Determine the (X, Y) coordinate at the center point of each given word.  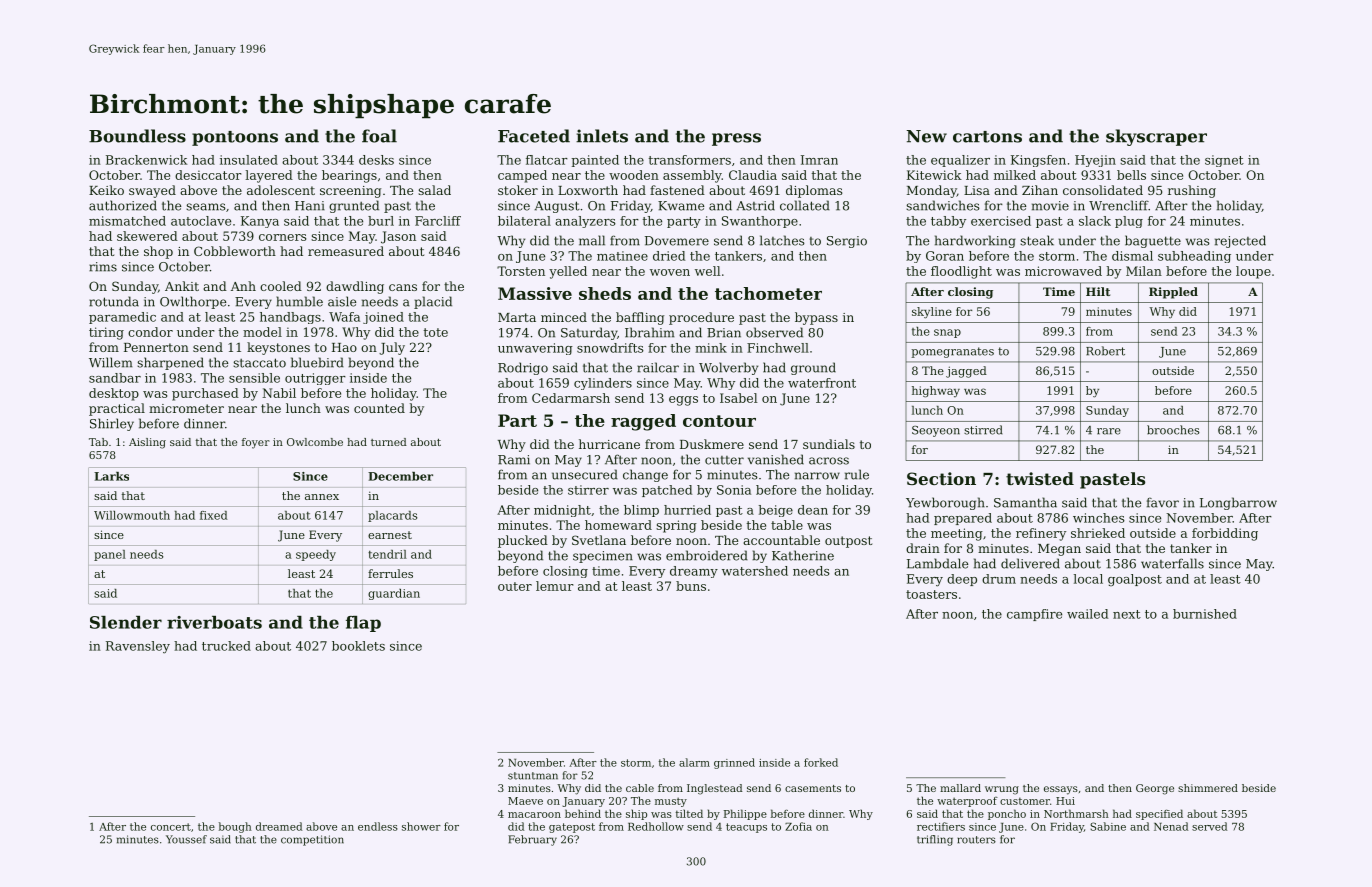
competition (312, 840)
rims (103, 267)
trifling (935, 840)
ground (813, 368)
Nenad (1171, 826)
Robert (1105, 351)
